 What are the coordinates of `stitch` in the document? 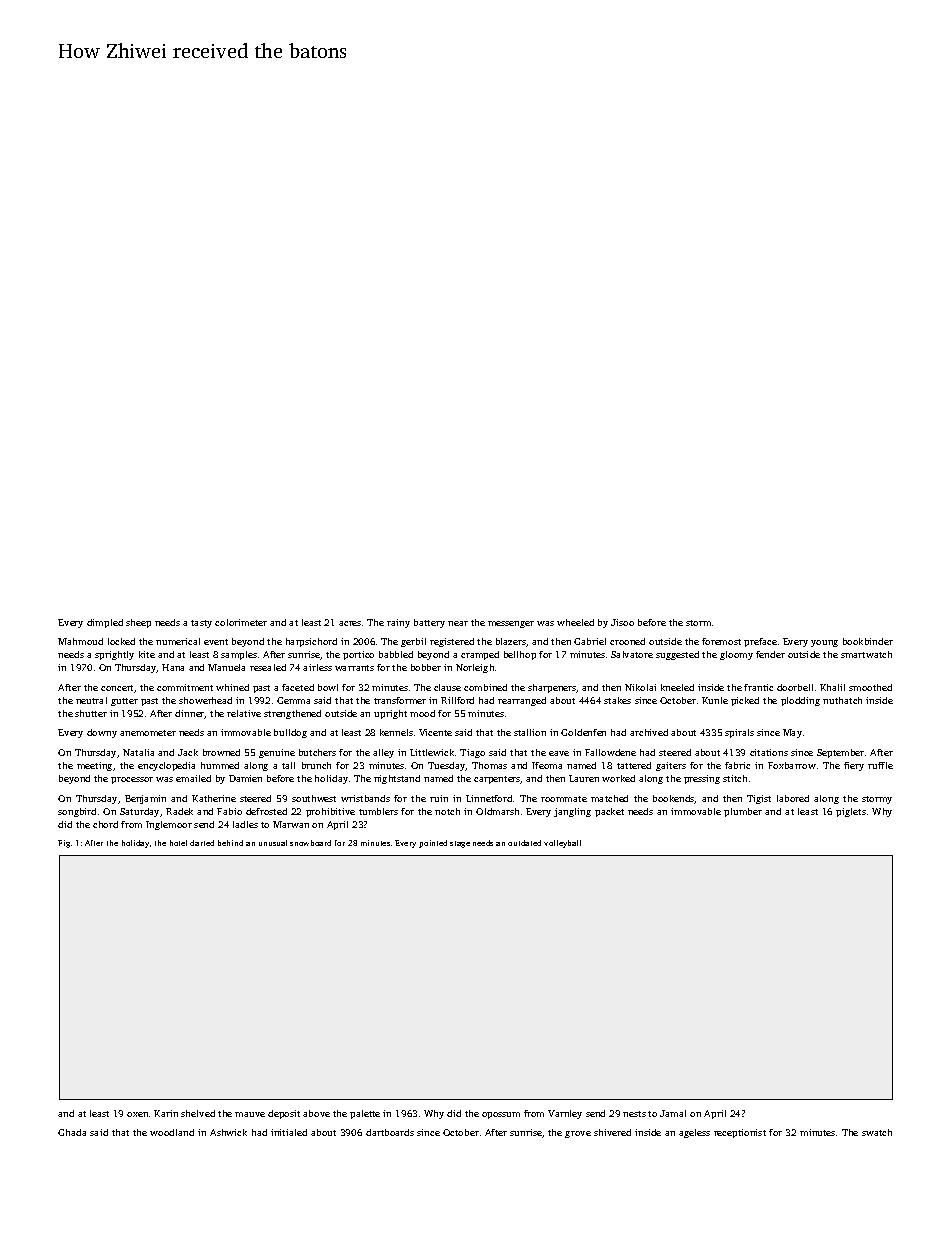 It's located at (735, 778).
